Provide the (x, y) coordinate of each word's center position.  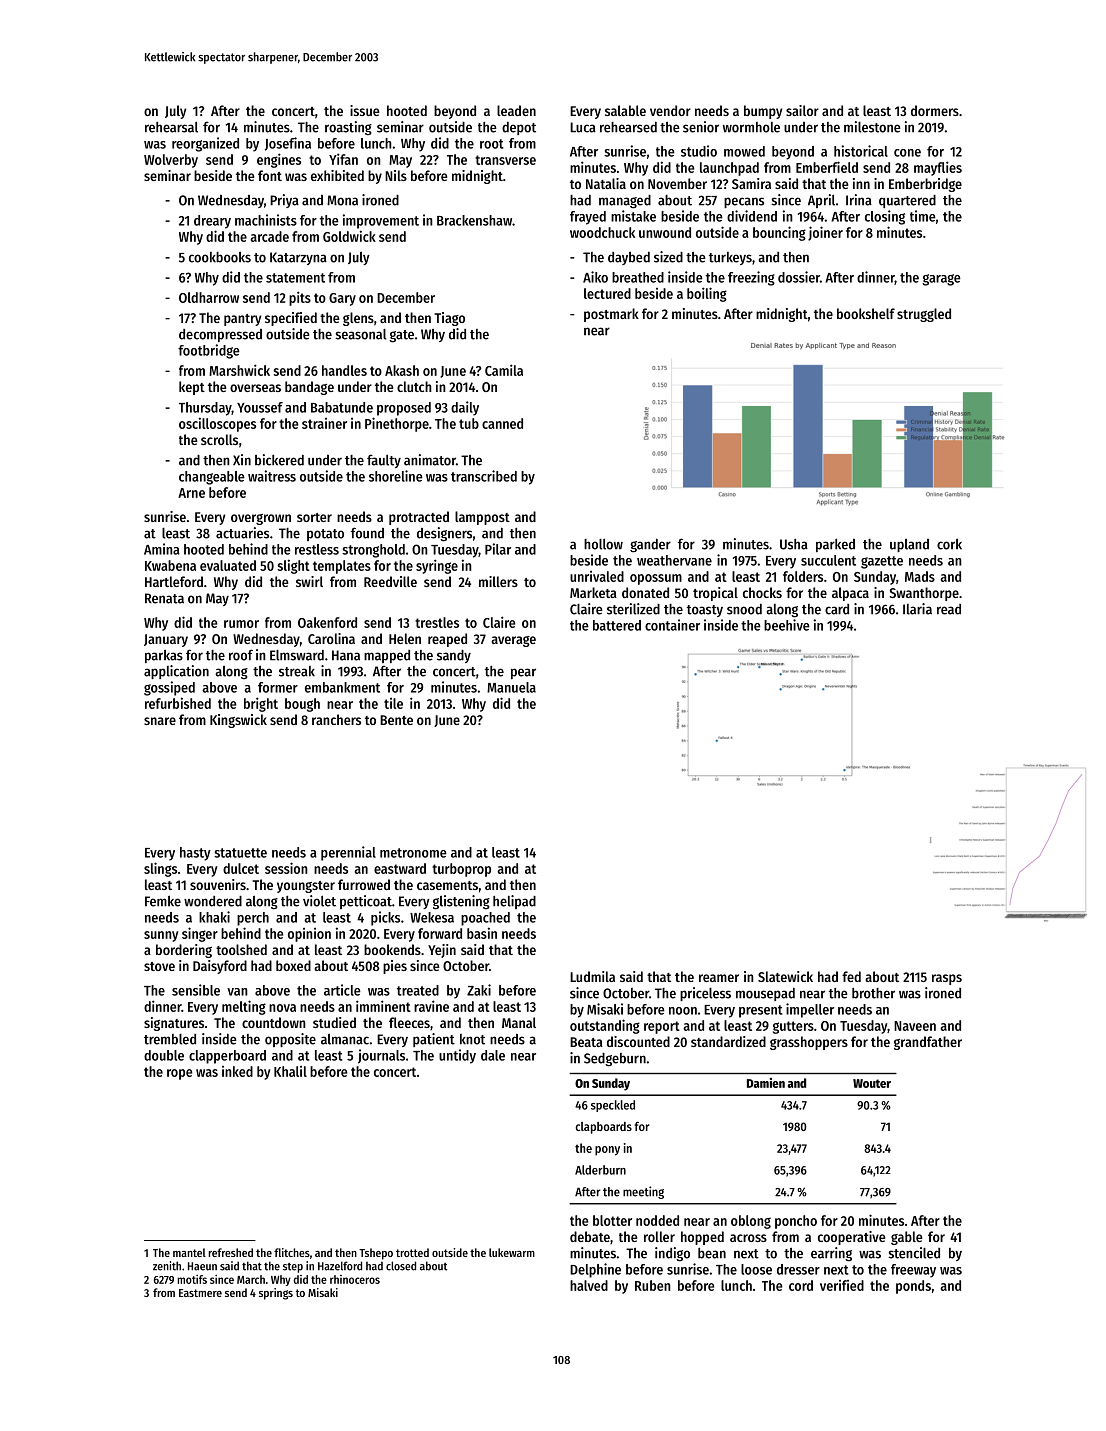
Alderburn (600, 1170)
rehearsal (171, 127)
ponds (913, 1287)
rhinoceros (355, 1279)
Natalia (606, 183)
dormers (935, 110)
